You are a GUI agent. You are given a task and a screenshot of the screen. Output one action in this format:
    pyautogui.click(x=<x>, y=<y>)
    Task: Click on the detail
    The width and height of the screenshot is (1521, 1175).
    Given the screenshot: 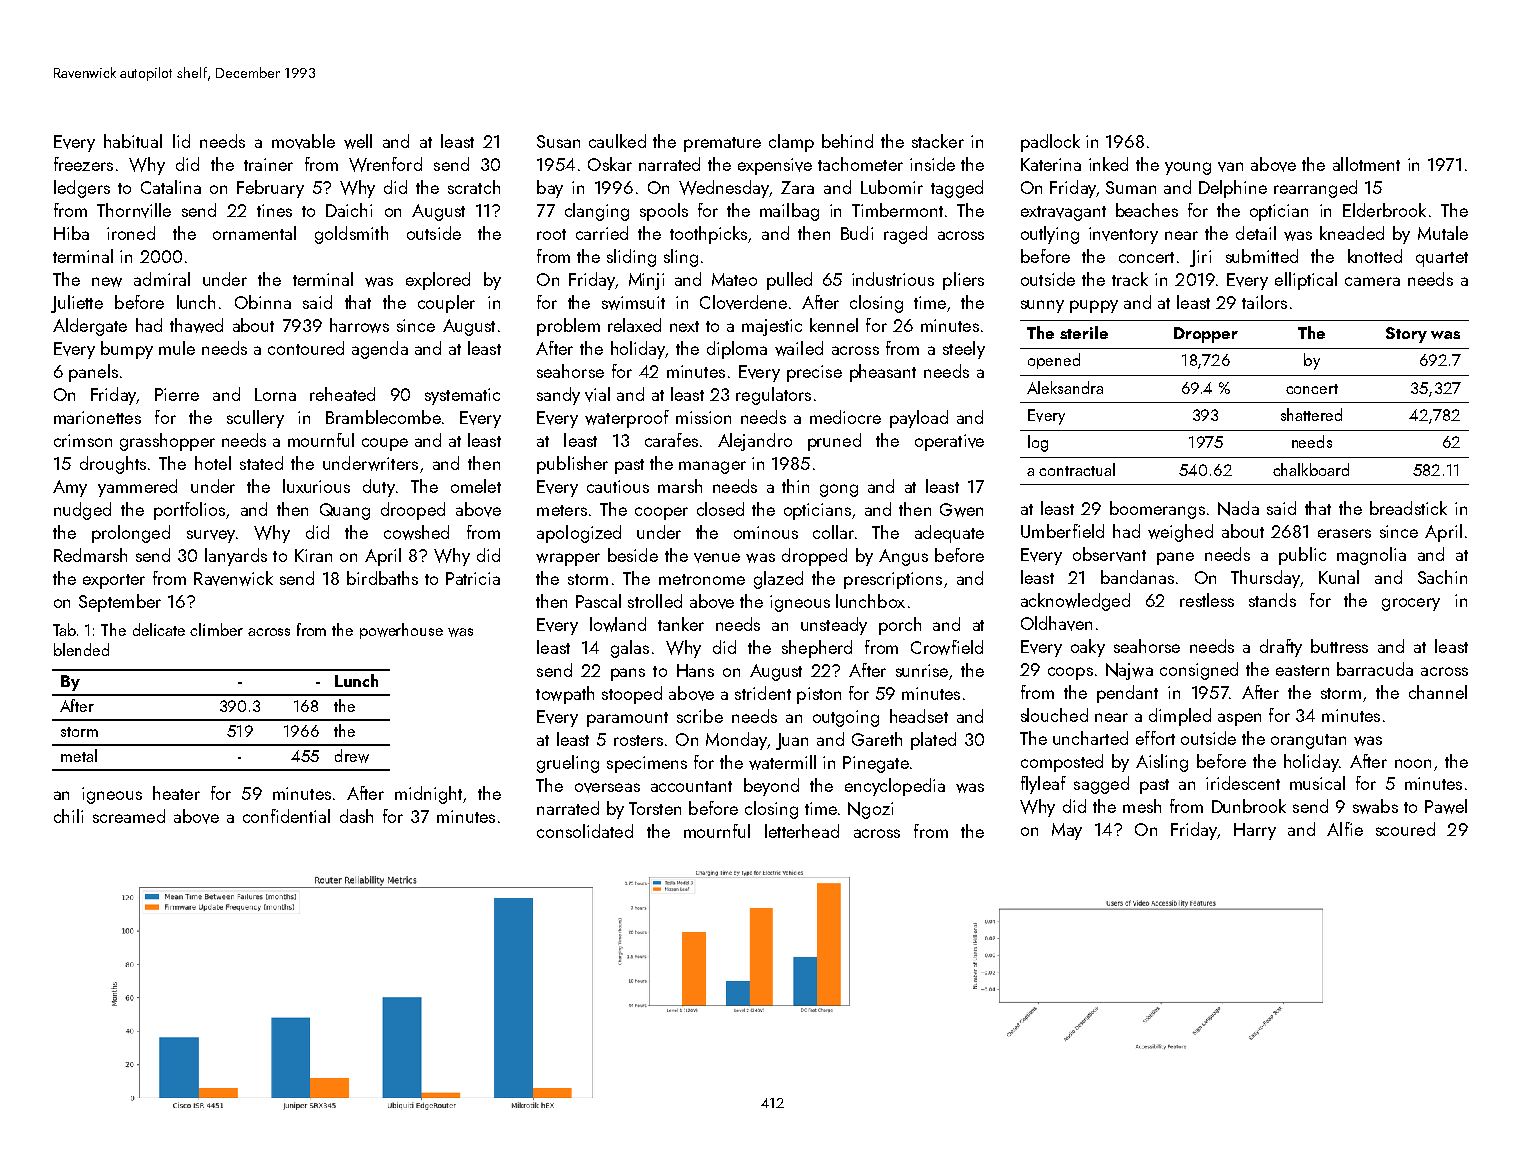 What is the action you would take?
    pyautogui.click(x=1256, y=233)
